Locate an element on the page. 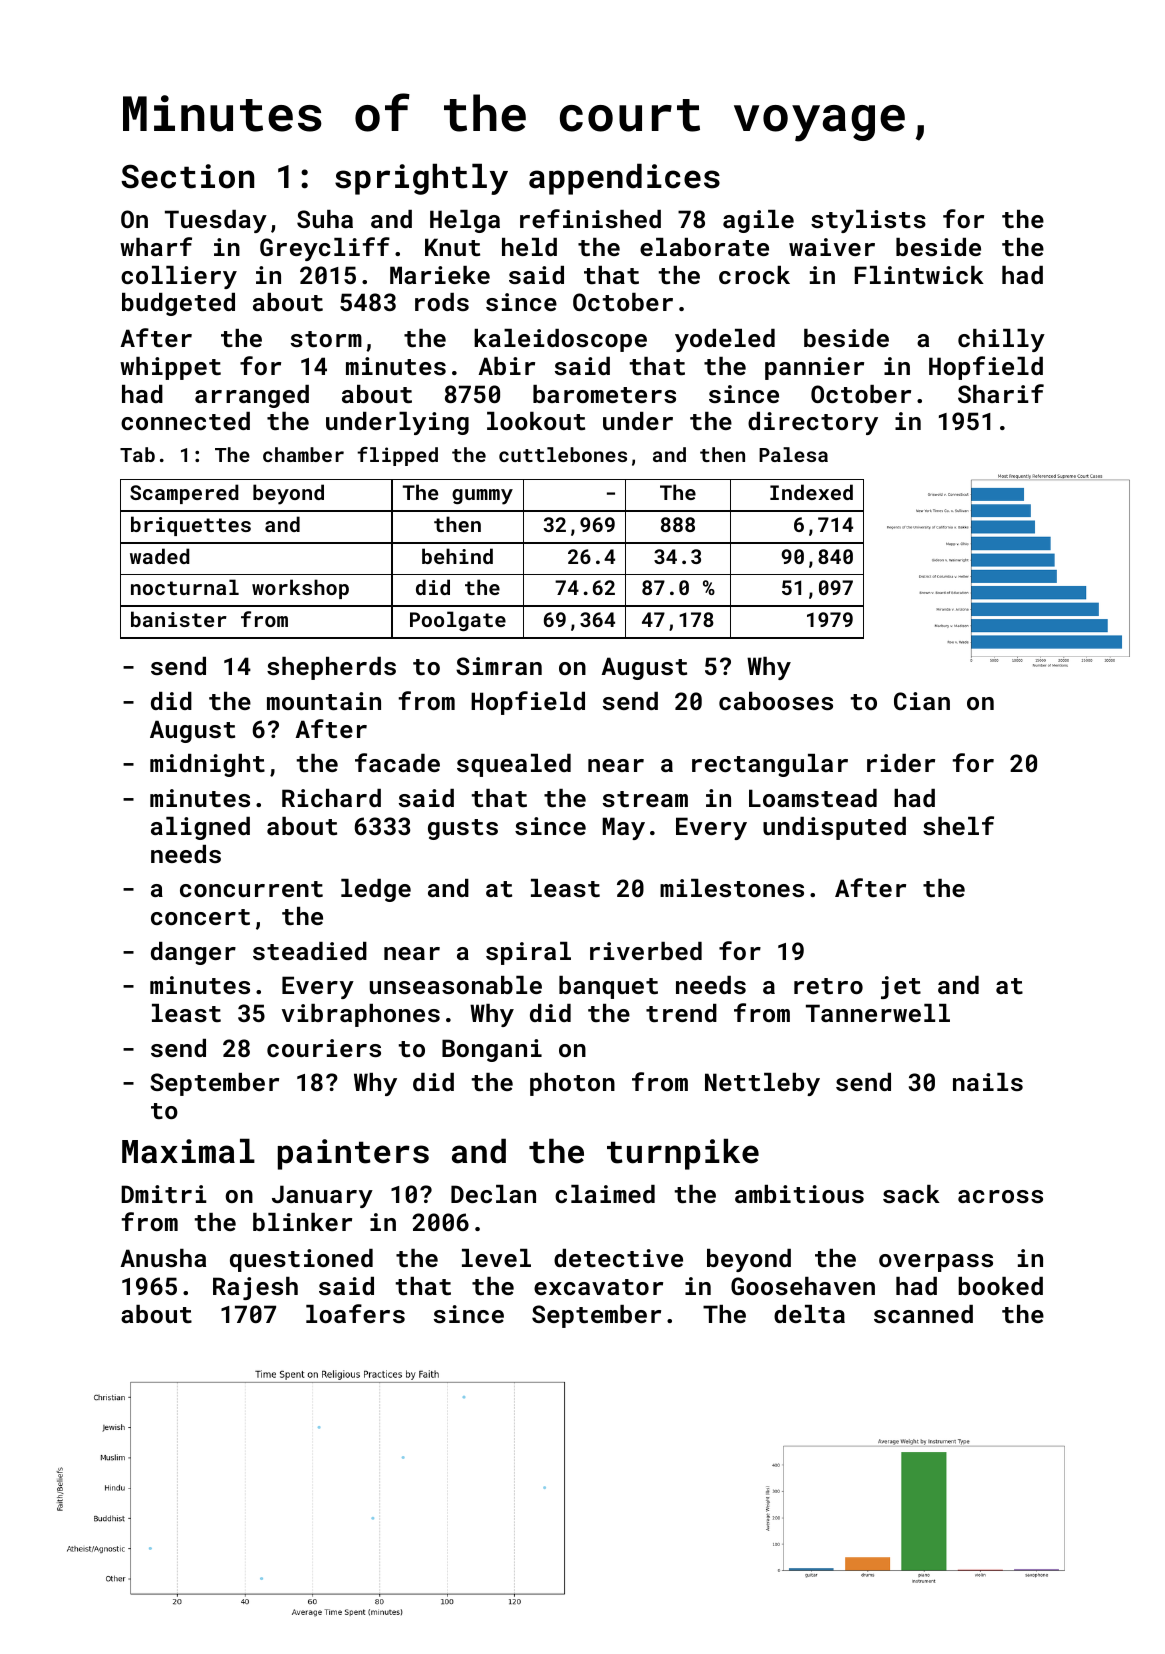 Image resolution: width=1165 pixels, height=1654 pixels. steadied is located at coordinates (310, 951).
